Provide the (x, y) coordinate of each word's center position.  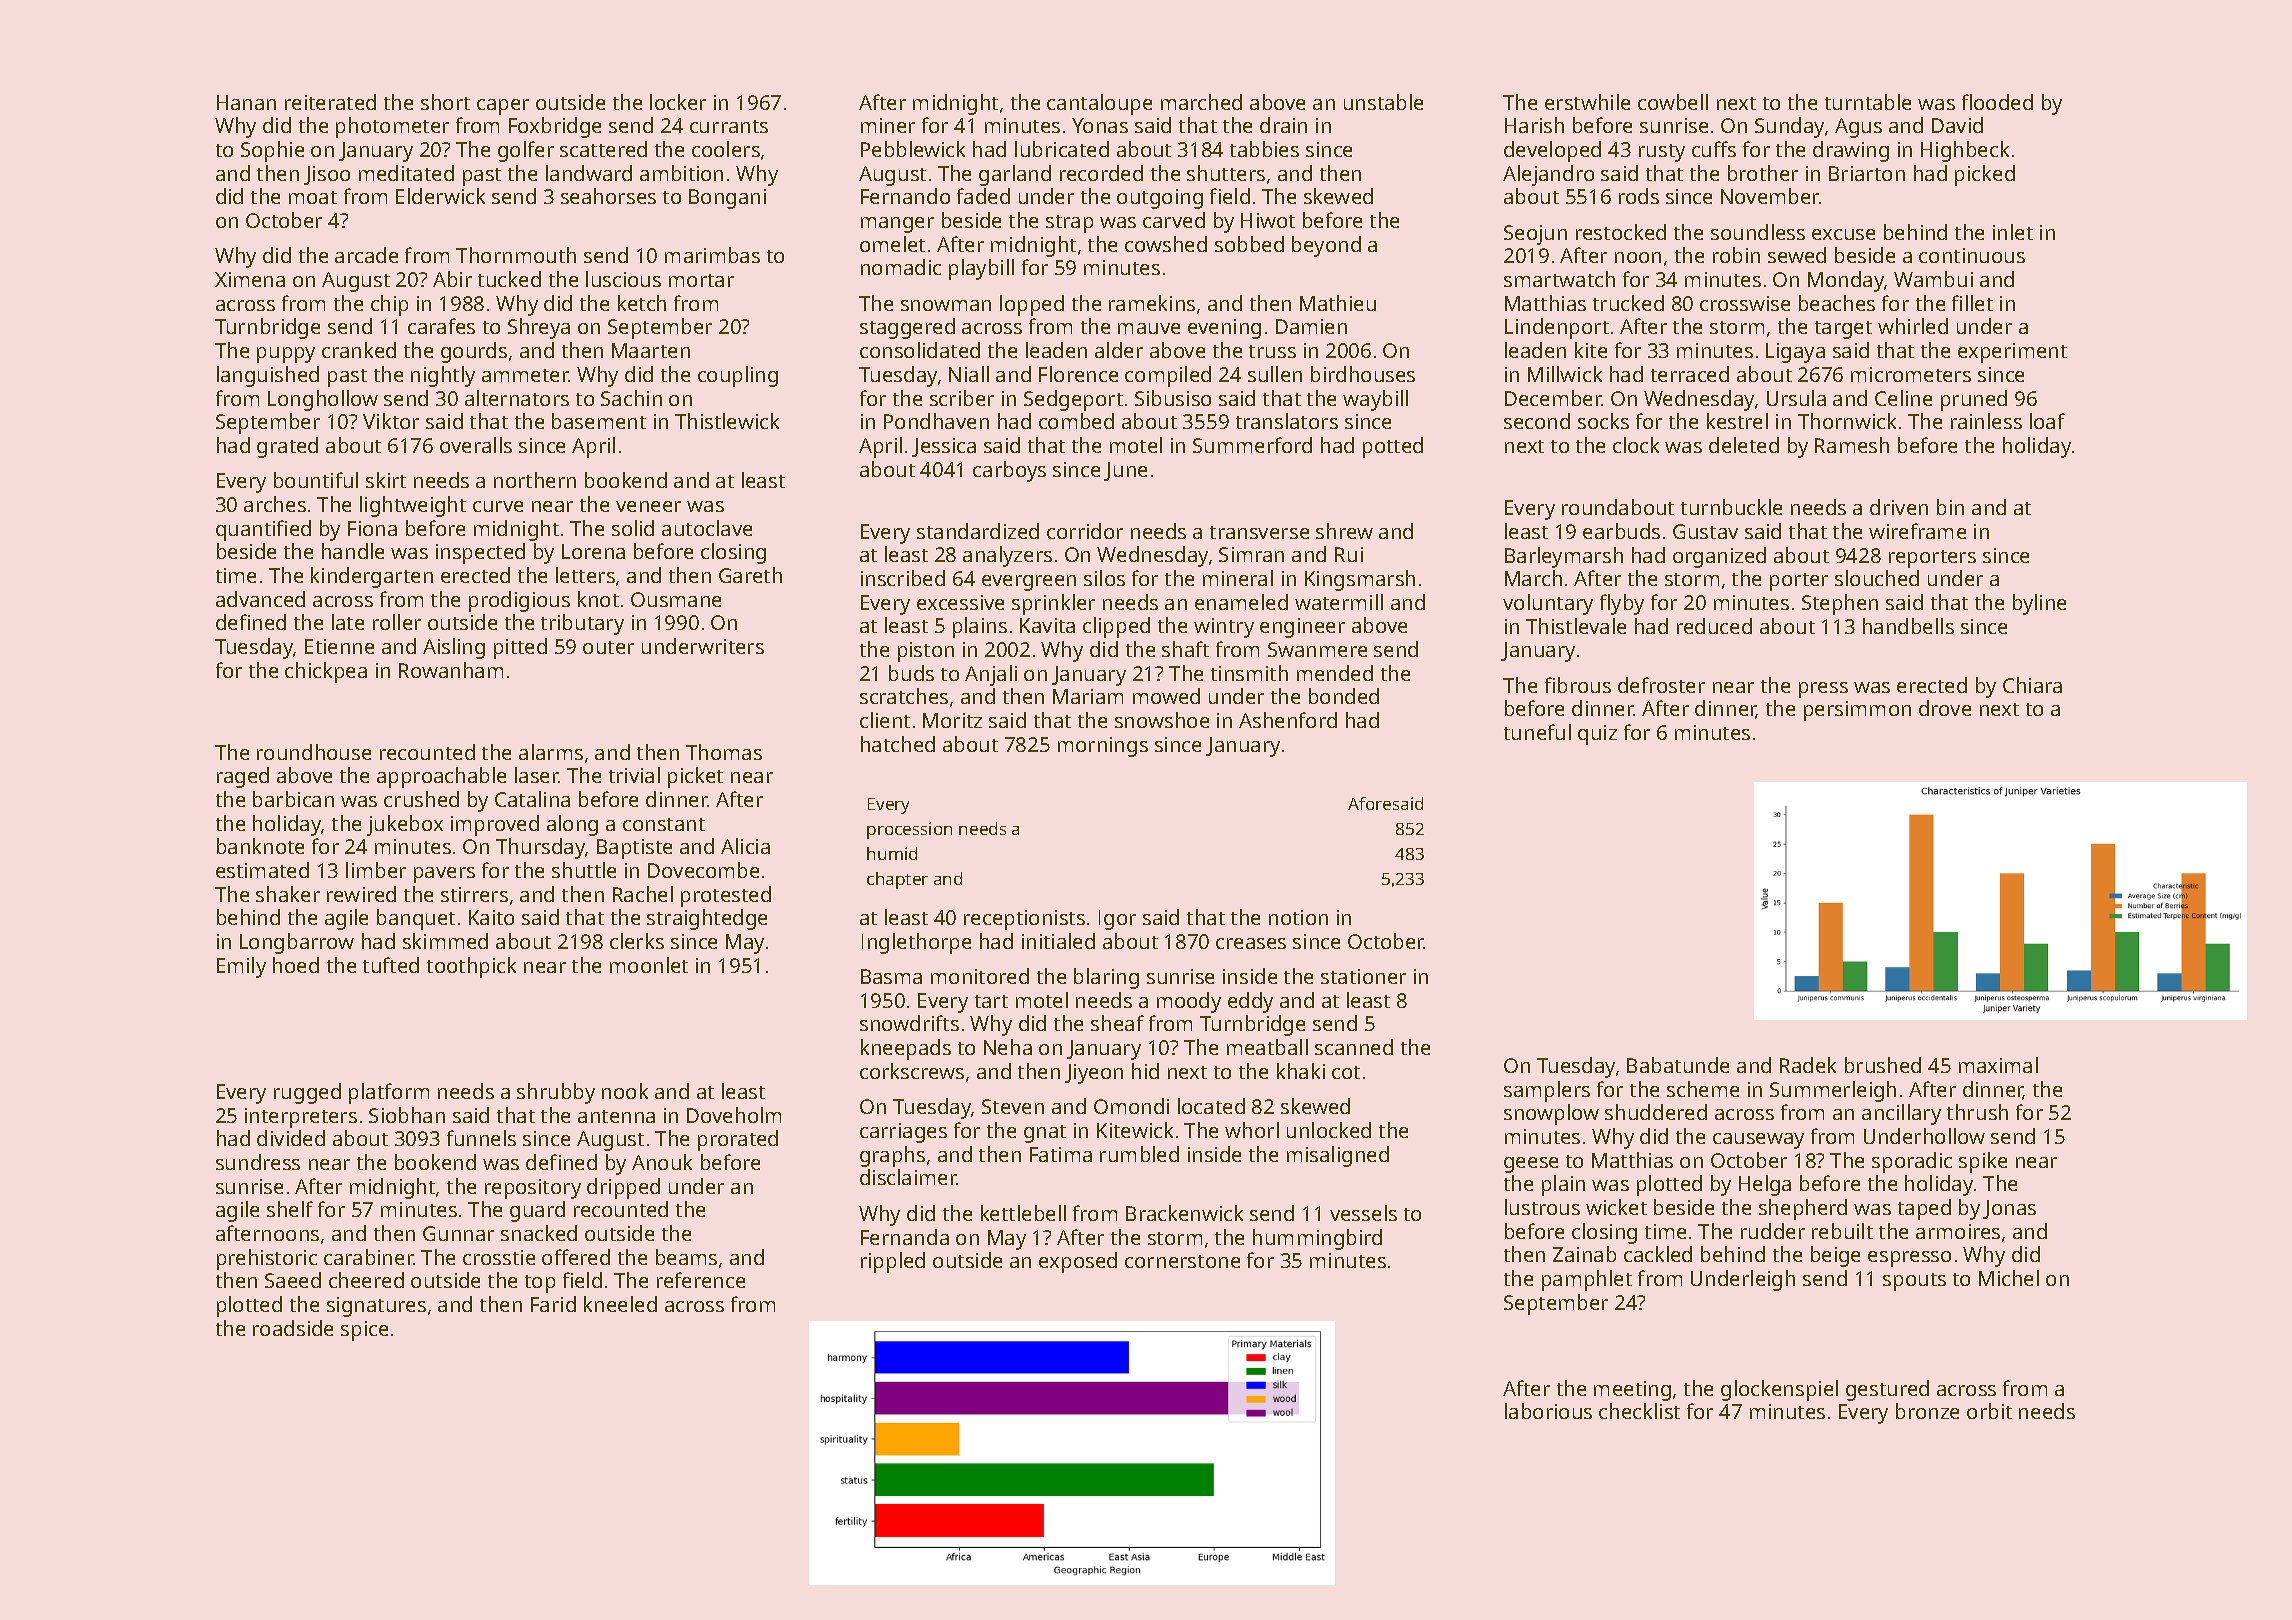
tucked (509, 279)
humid (892, 853)
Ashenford (1288, 720)
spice (364, 1331)
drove (1945, 708)
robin (1736, 255)
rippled (893, 1262)
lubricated (1062, 149)
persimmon (1857, 711)
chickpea (326, 672)
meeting (1632, 1391)
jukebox (405, 825)
